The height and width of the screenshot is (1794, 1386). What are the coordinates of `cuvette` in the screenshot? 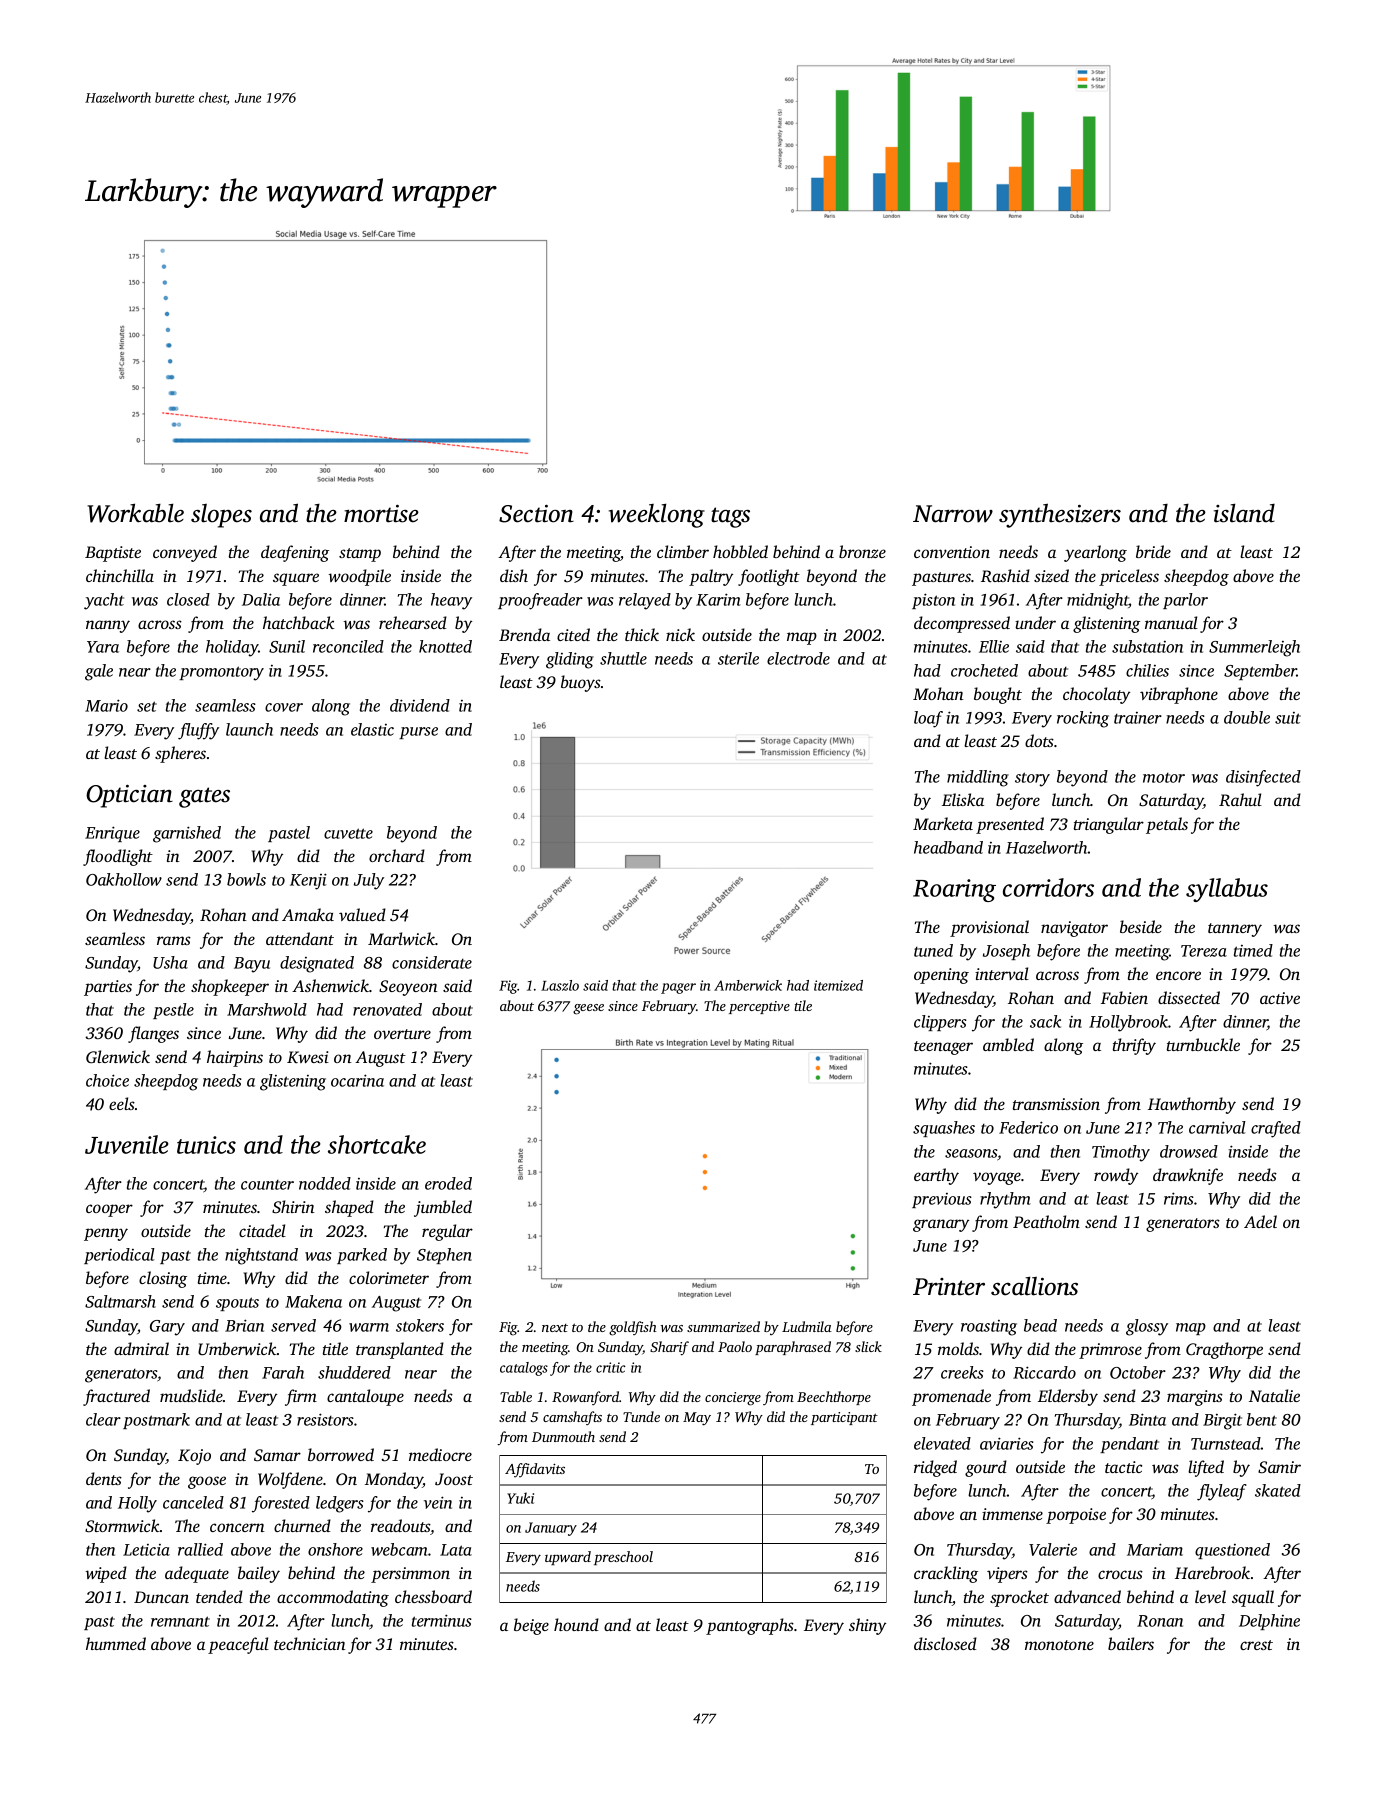 It's located at (348, 833).
